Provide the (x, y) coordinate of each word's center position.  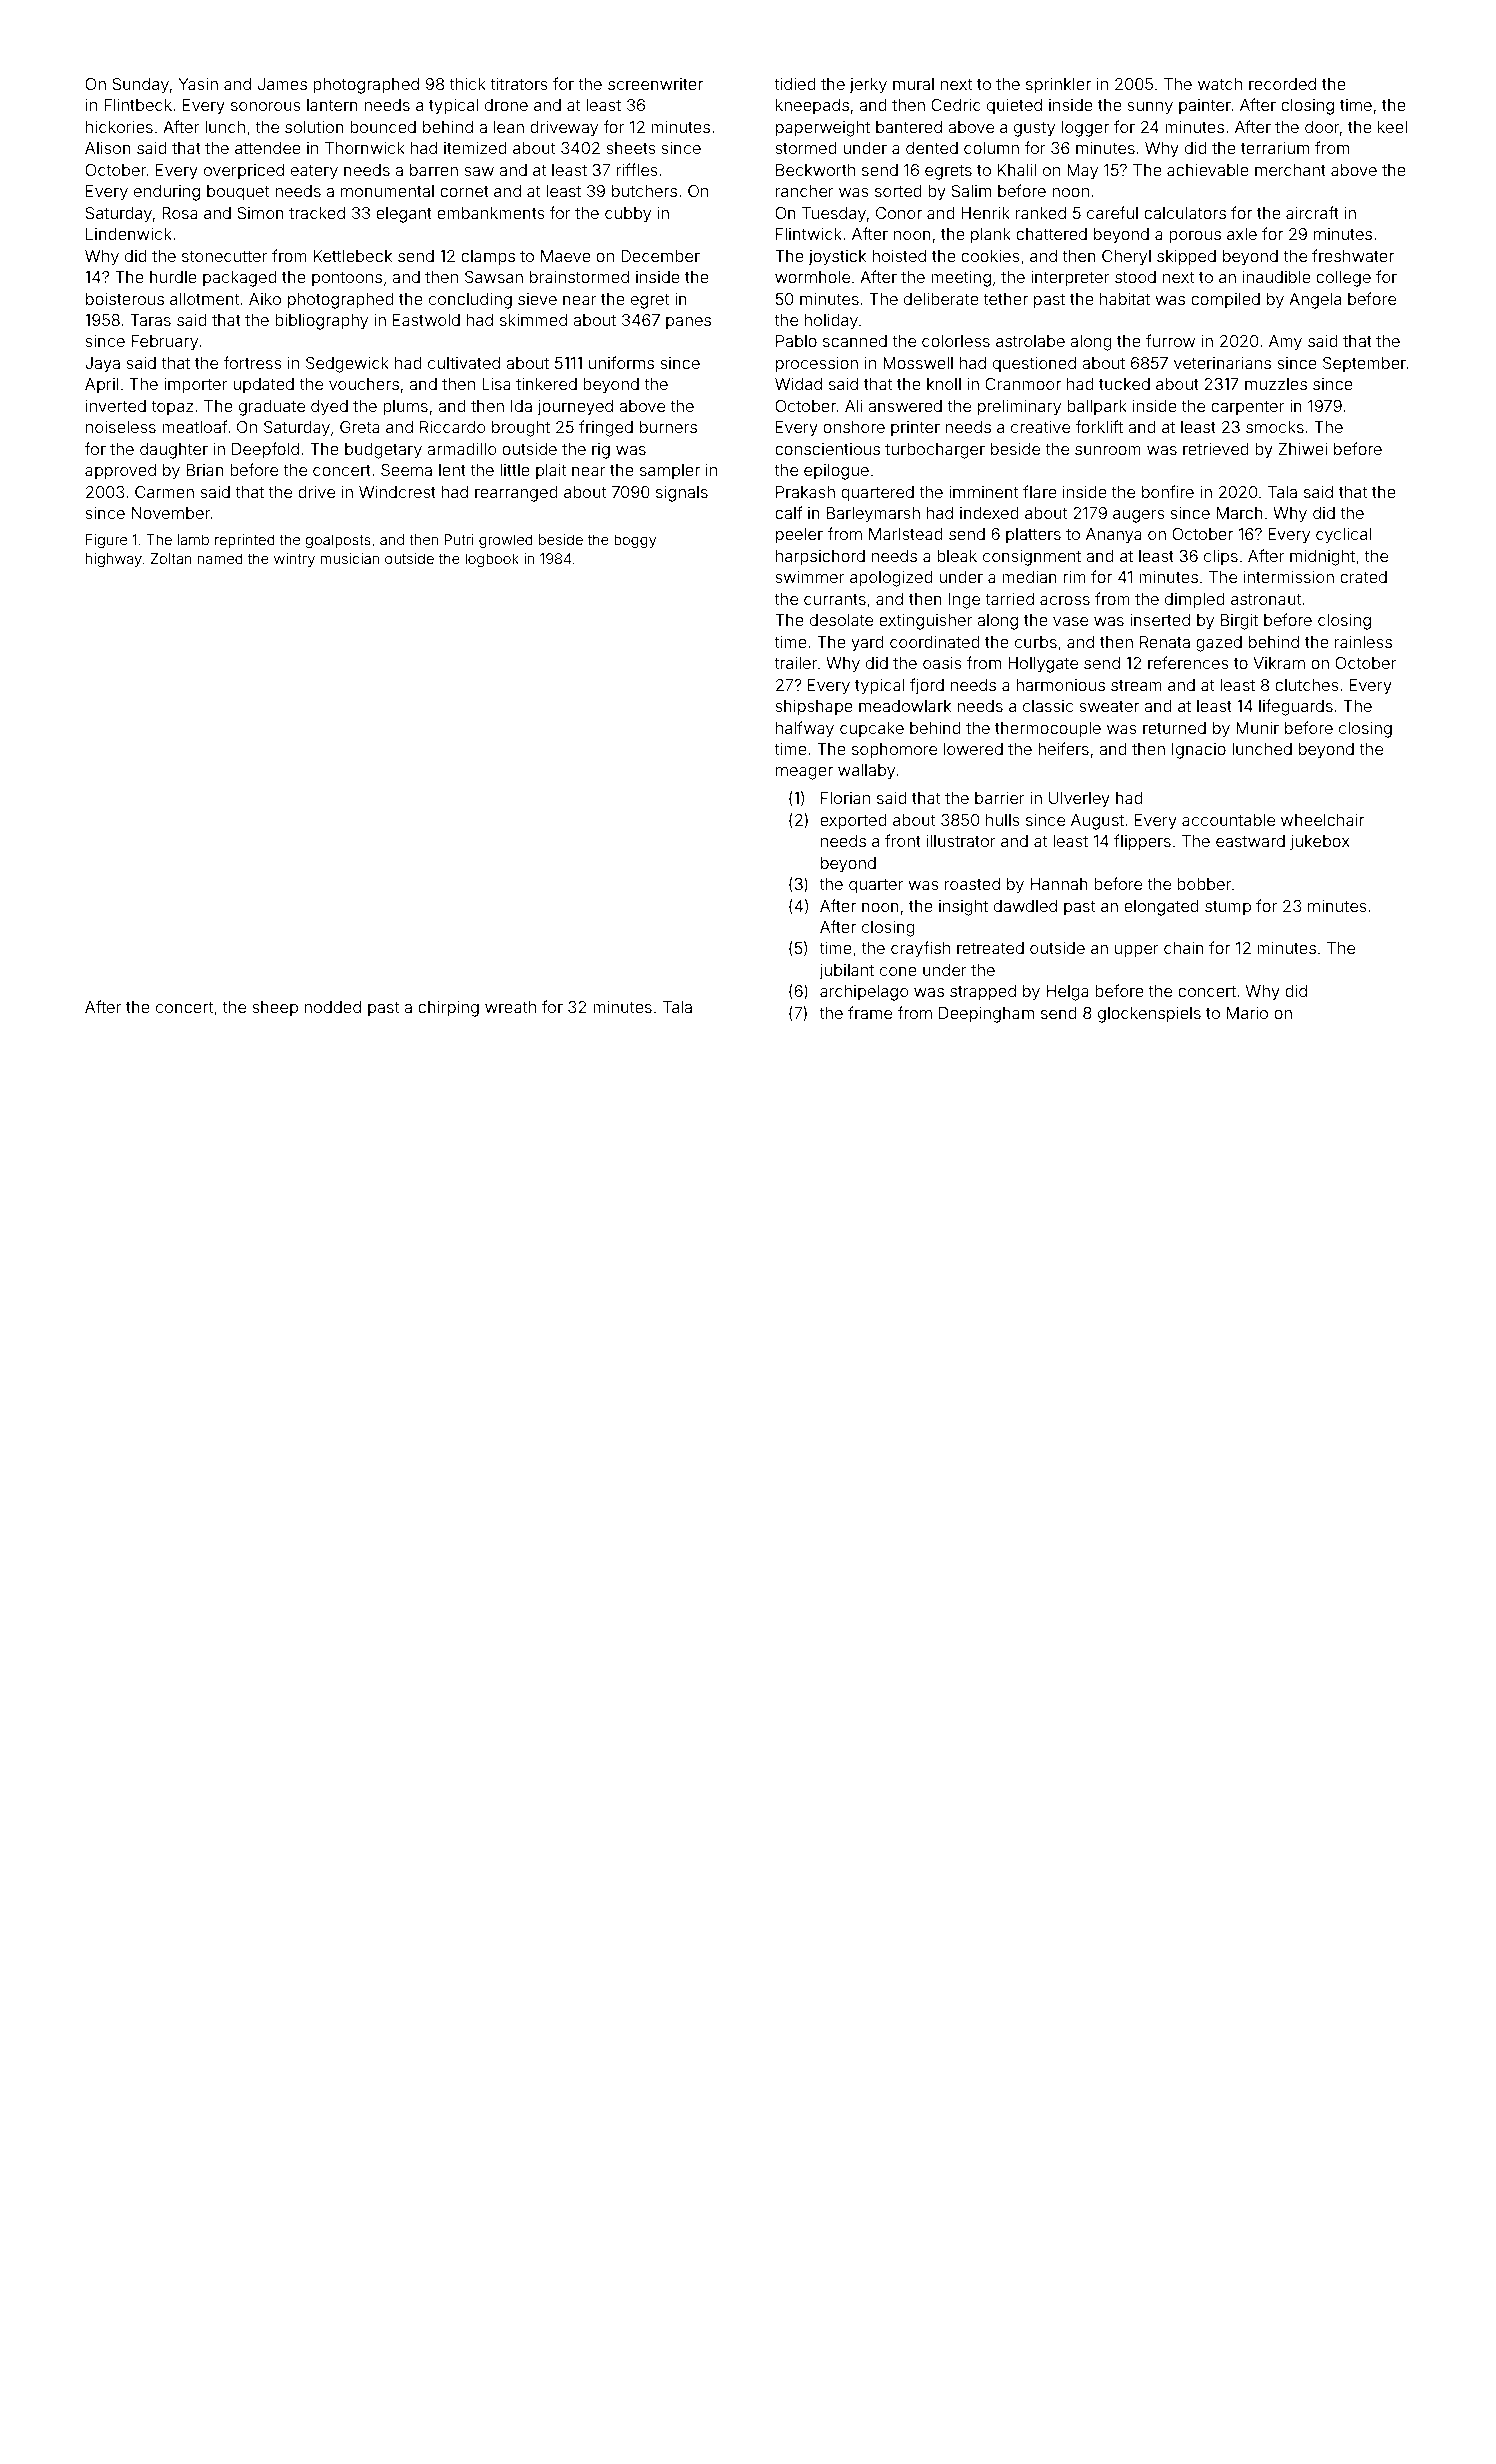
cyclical (1343, 536)
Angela (1315, 301)
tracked (317, 213)
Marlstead (906, 534)
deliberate (941, 299)
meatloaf (194, 426)
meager (804, 773)
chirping (448, 1009)
